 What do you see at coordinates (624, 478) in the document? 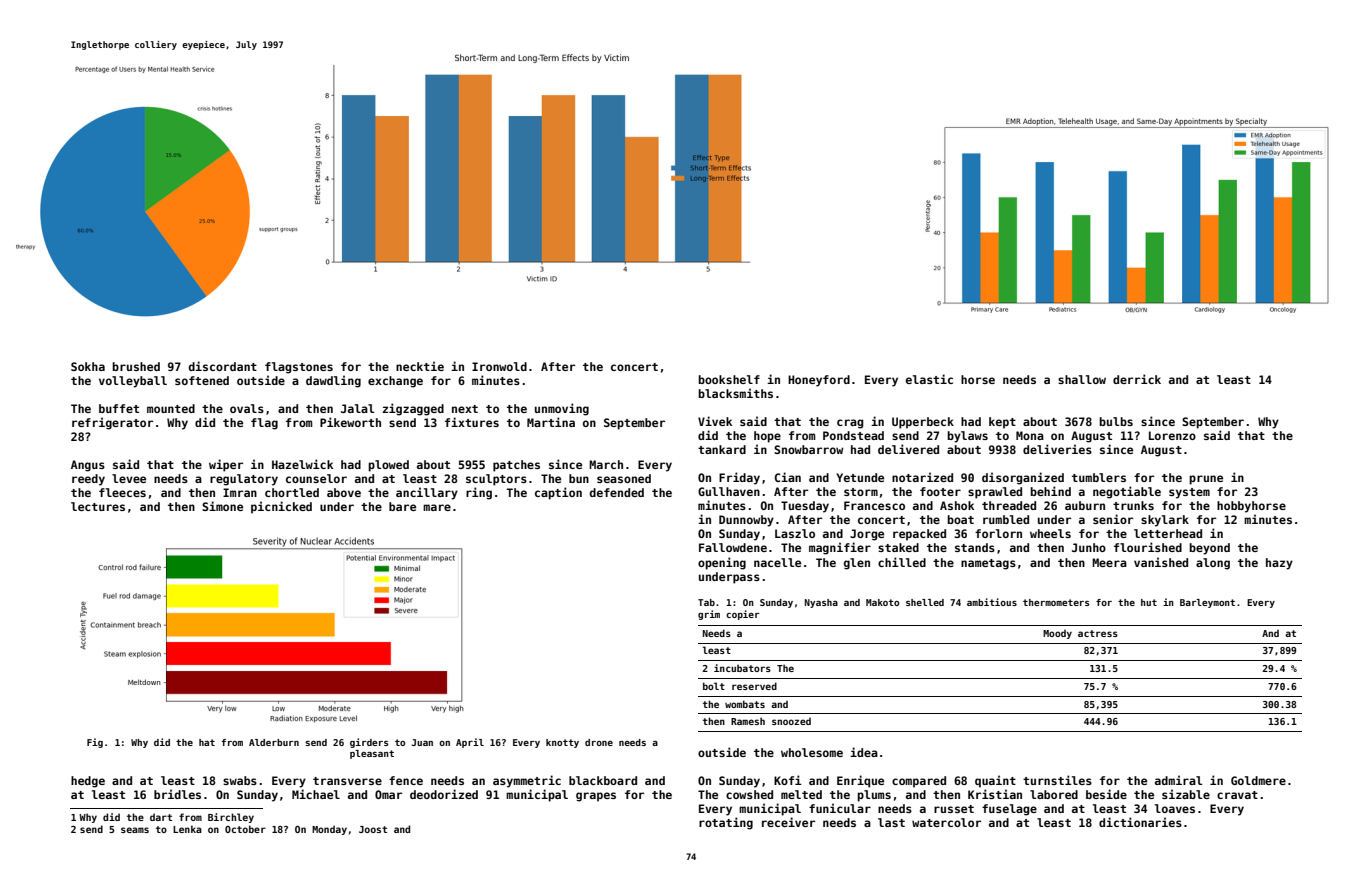
I see `seasoned` at bounding box center [624, 478].
